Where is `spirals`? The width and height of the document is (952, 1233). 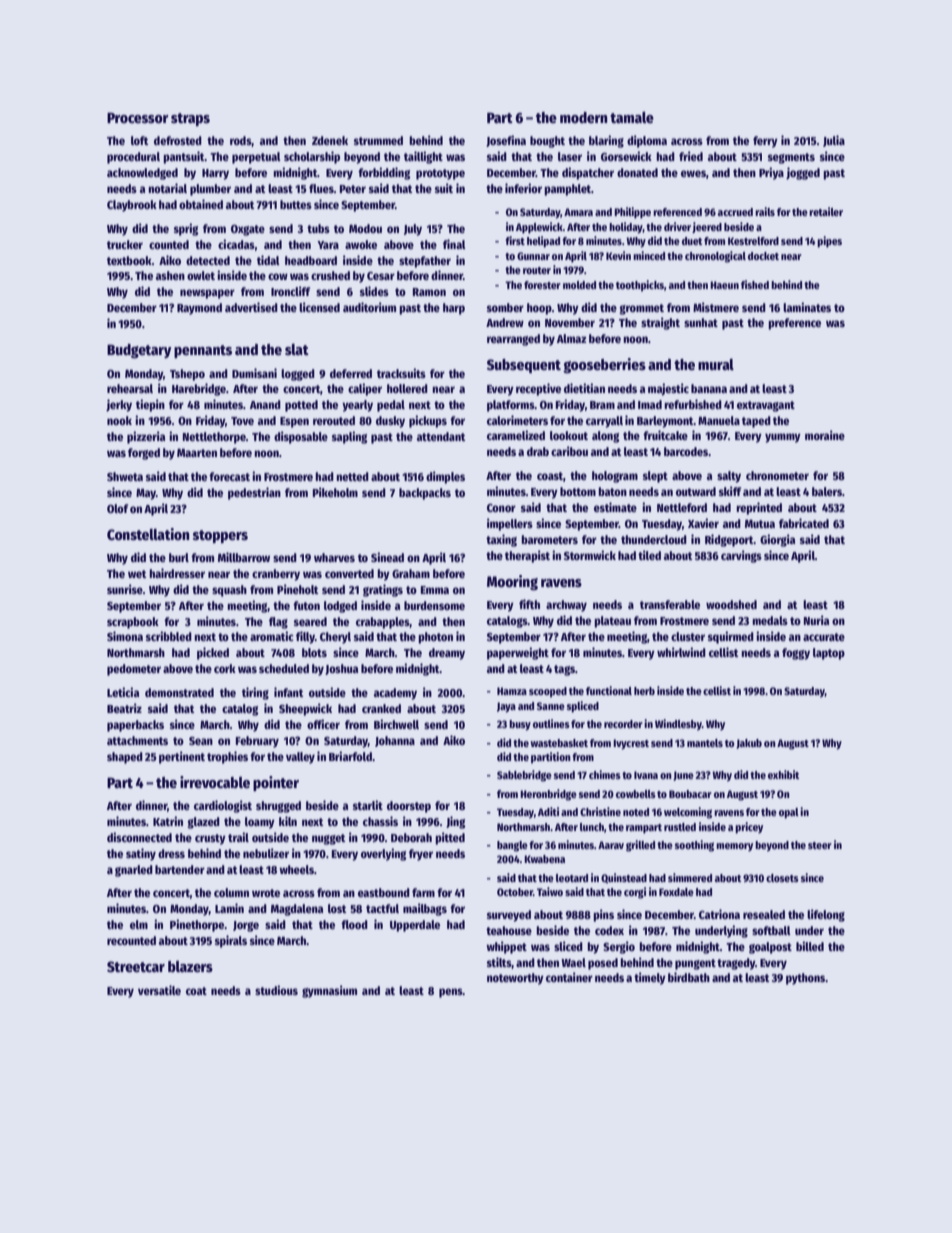
spirals is located at coordinates (231, 941).
